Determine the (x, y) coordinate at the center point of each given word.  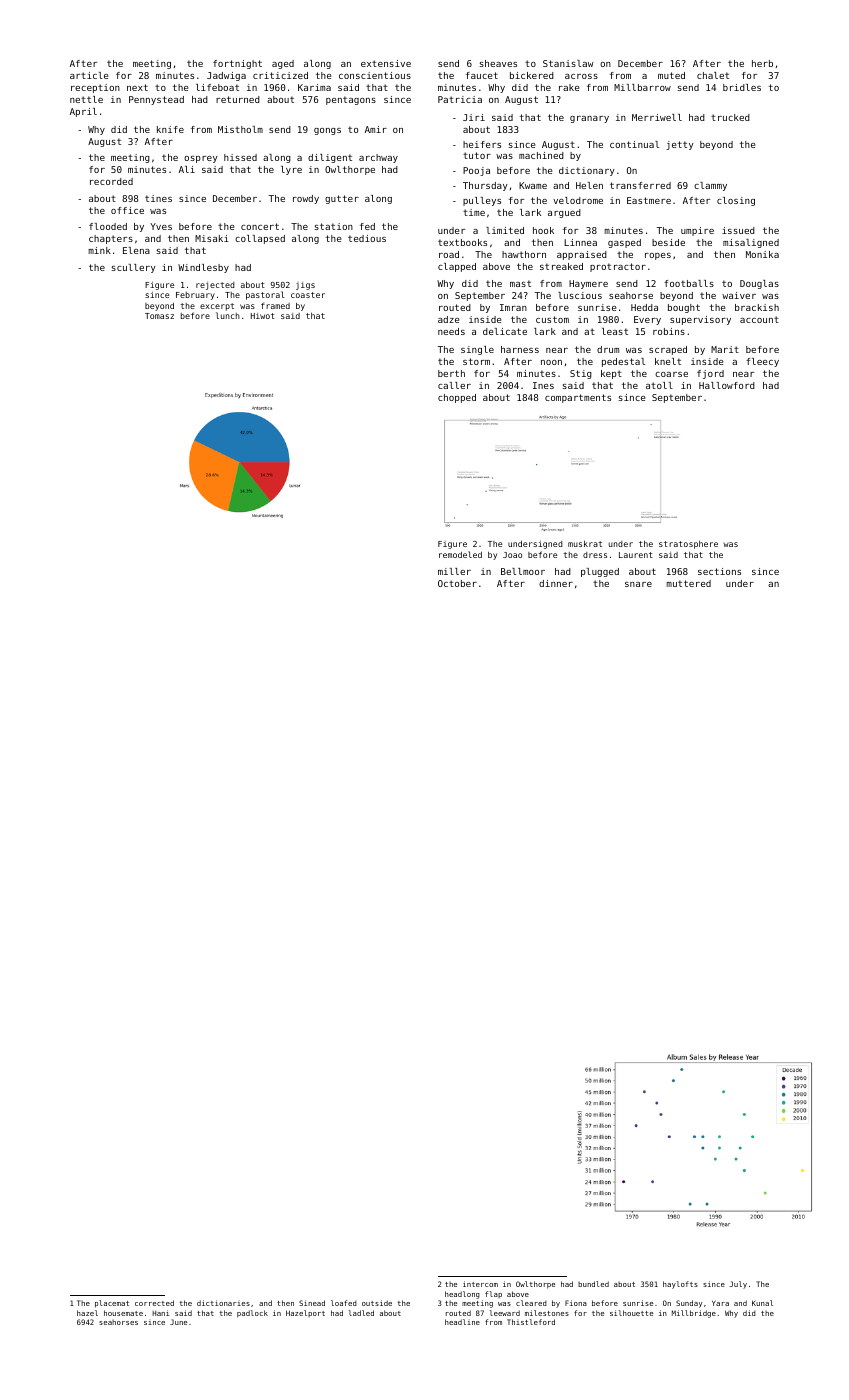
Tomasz (159, 316)
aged (283, 64)
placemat (112, 1304)
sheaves (498, 63)
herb (762, 63)
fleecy (762, 362)
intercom (480, 1284)
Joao (512, 555)
